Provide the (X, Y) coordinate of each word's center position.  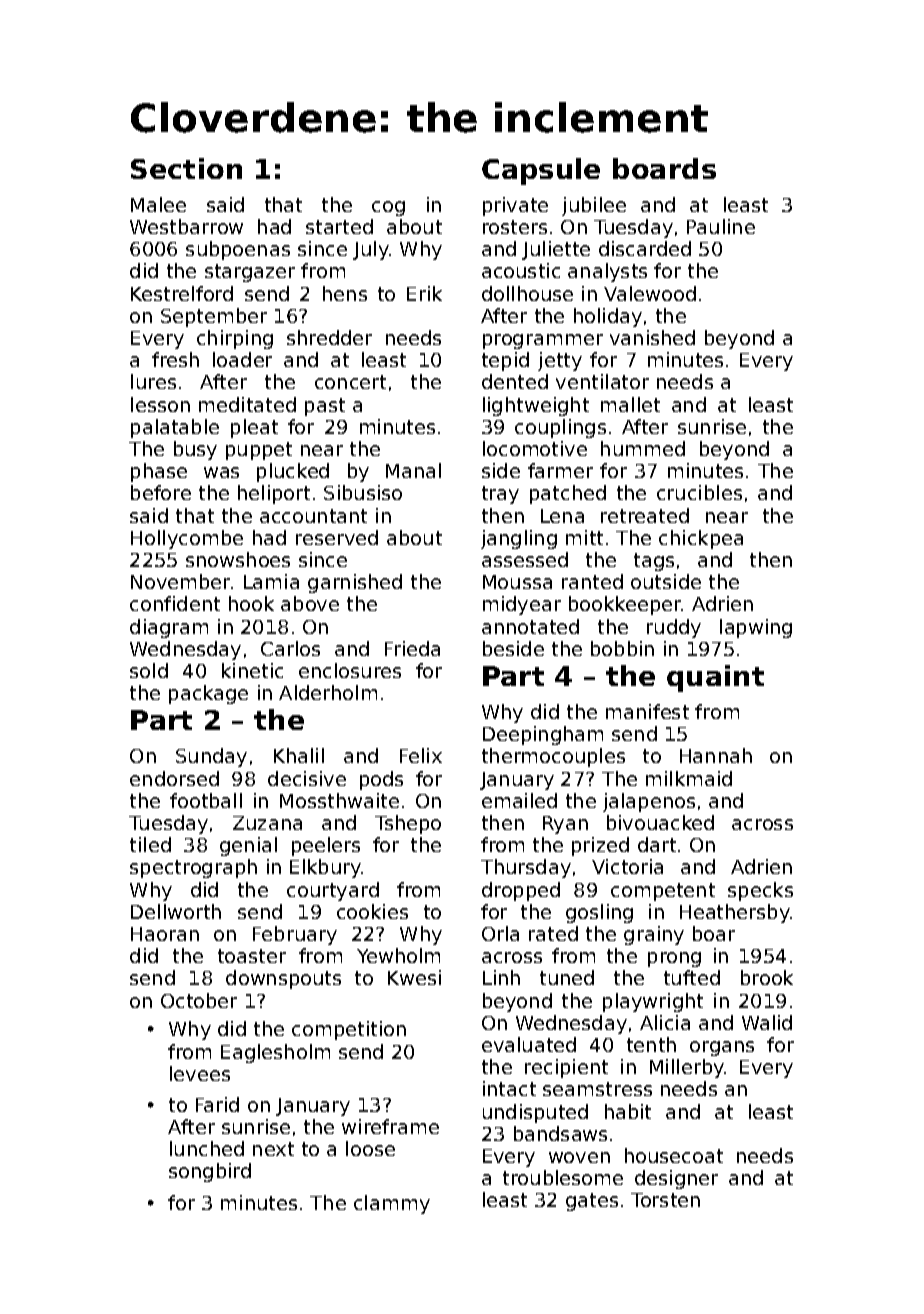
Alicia (665, 1022)
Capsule (541, 171)
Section (186, 168)
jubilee (594, 206)
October (199, 1000)
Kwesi (414, 977)
